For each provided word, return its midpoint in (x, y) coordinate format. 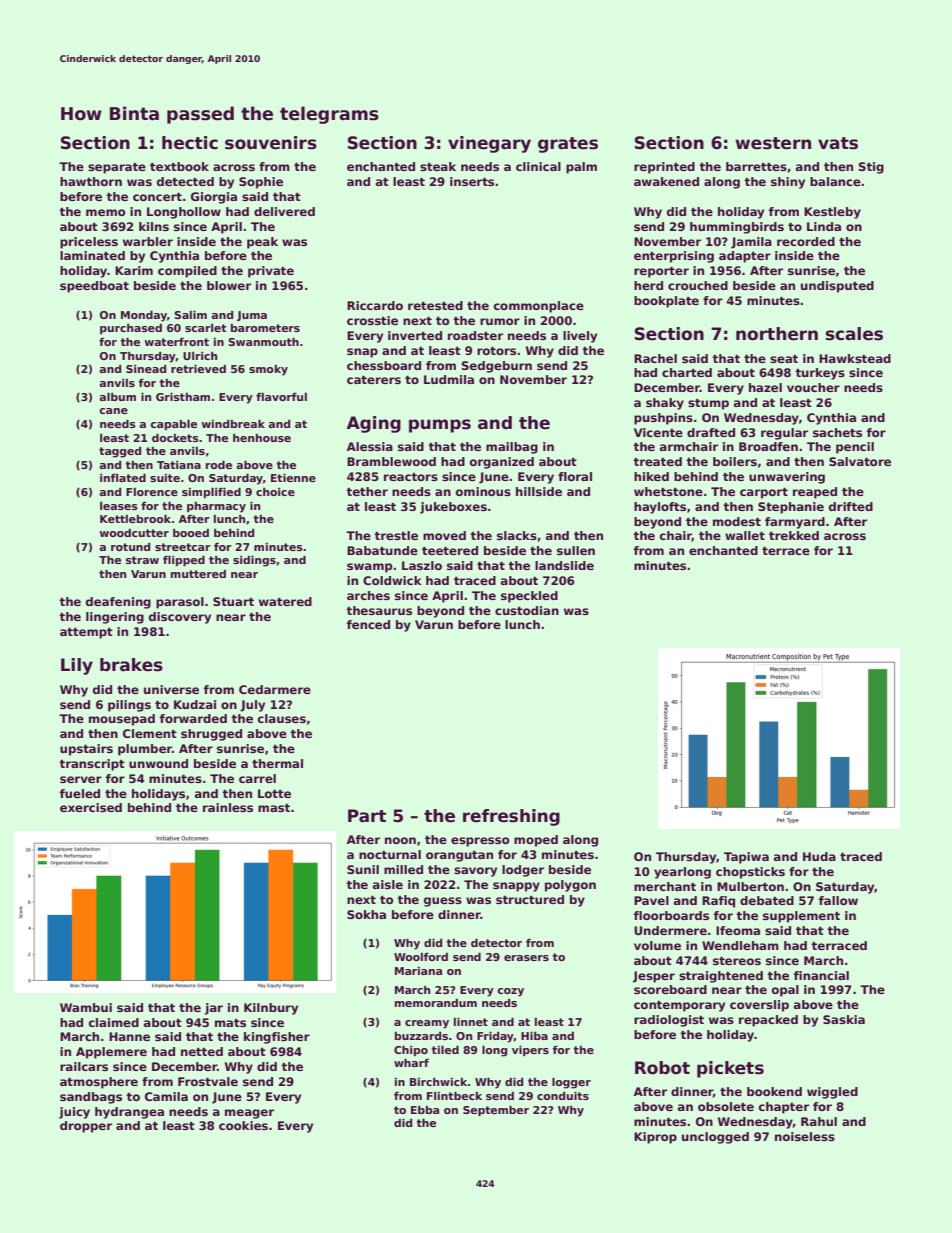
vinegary (489, 144)
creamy (427, 1024)
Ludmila (449, 379)
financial (821, 975)
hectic (190, 143)
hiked (651, 476)
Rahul (819, 1121)
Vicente (658, 432)
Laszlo (422, 565)
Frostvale (208, 1081)
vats (838, 143)
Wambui (86, 1007)
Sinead (146, 369)
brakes (131, 665)
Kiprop (655, 1138)
